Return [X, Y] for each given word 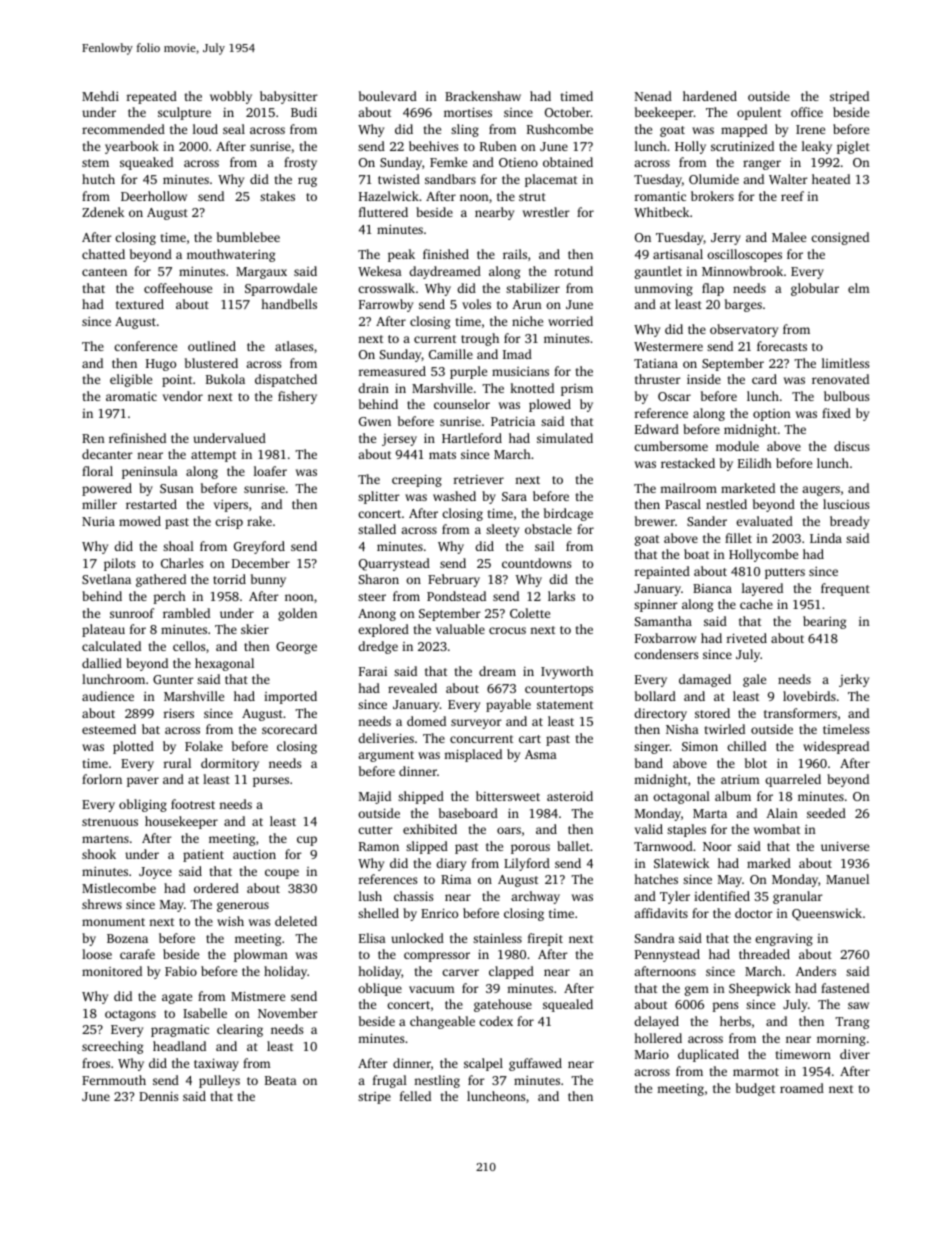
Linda [826, 538]
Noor [717, 846]
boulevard [388, 96]
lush [370, 896]
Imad [517, 354]
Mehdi [100, 96]
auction [254, 854]
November [288, 1013]
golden [297, 614]
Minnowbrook [742, 271]
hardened [710, 96]
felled [415, 1096]
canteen [104, 272]
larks [561, 596]
